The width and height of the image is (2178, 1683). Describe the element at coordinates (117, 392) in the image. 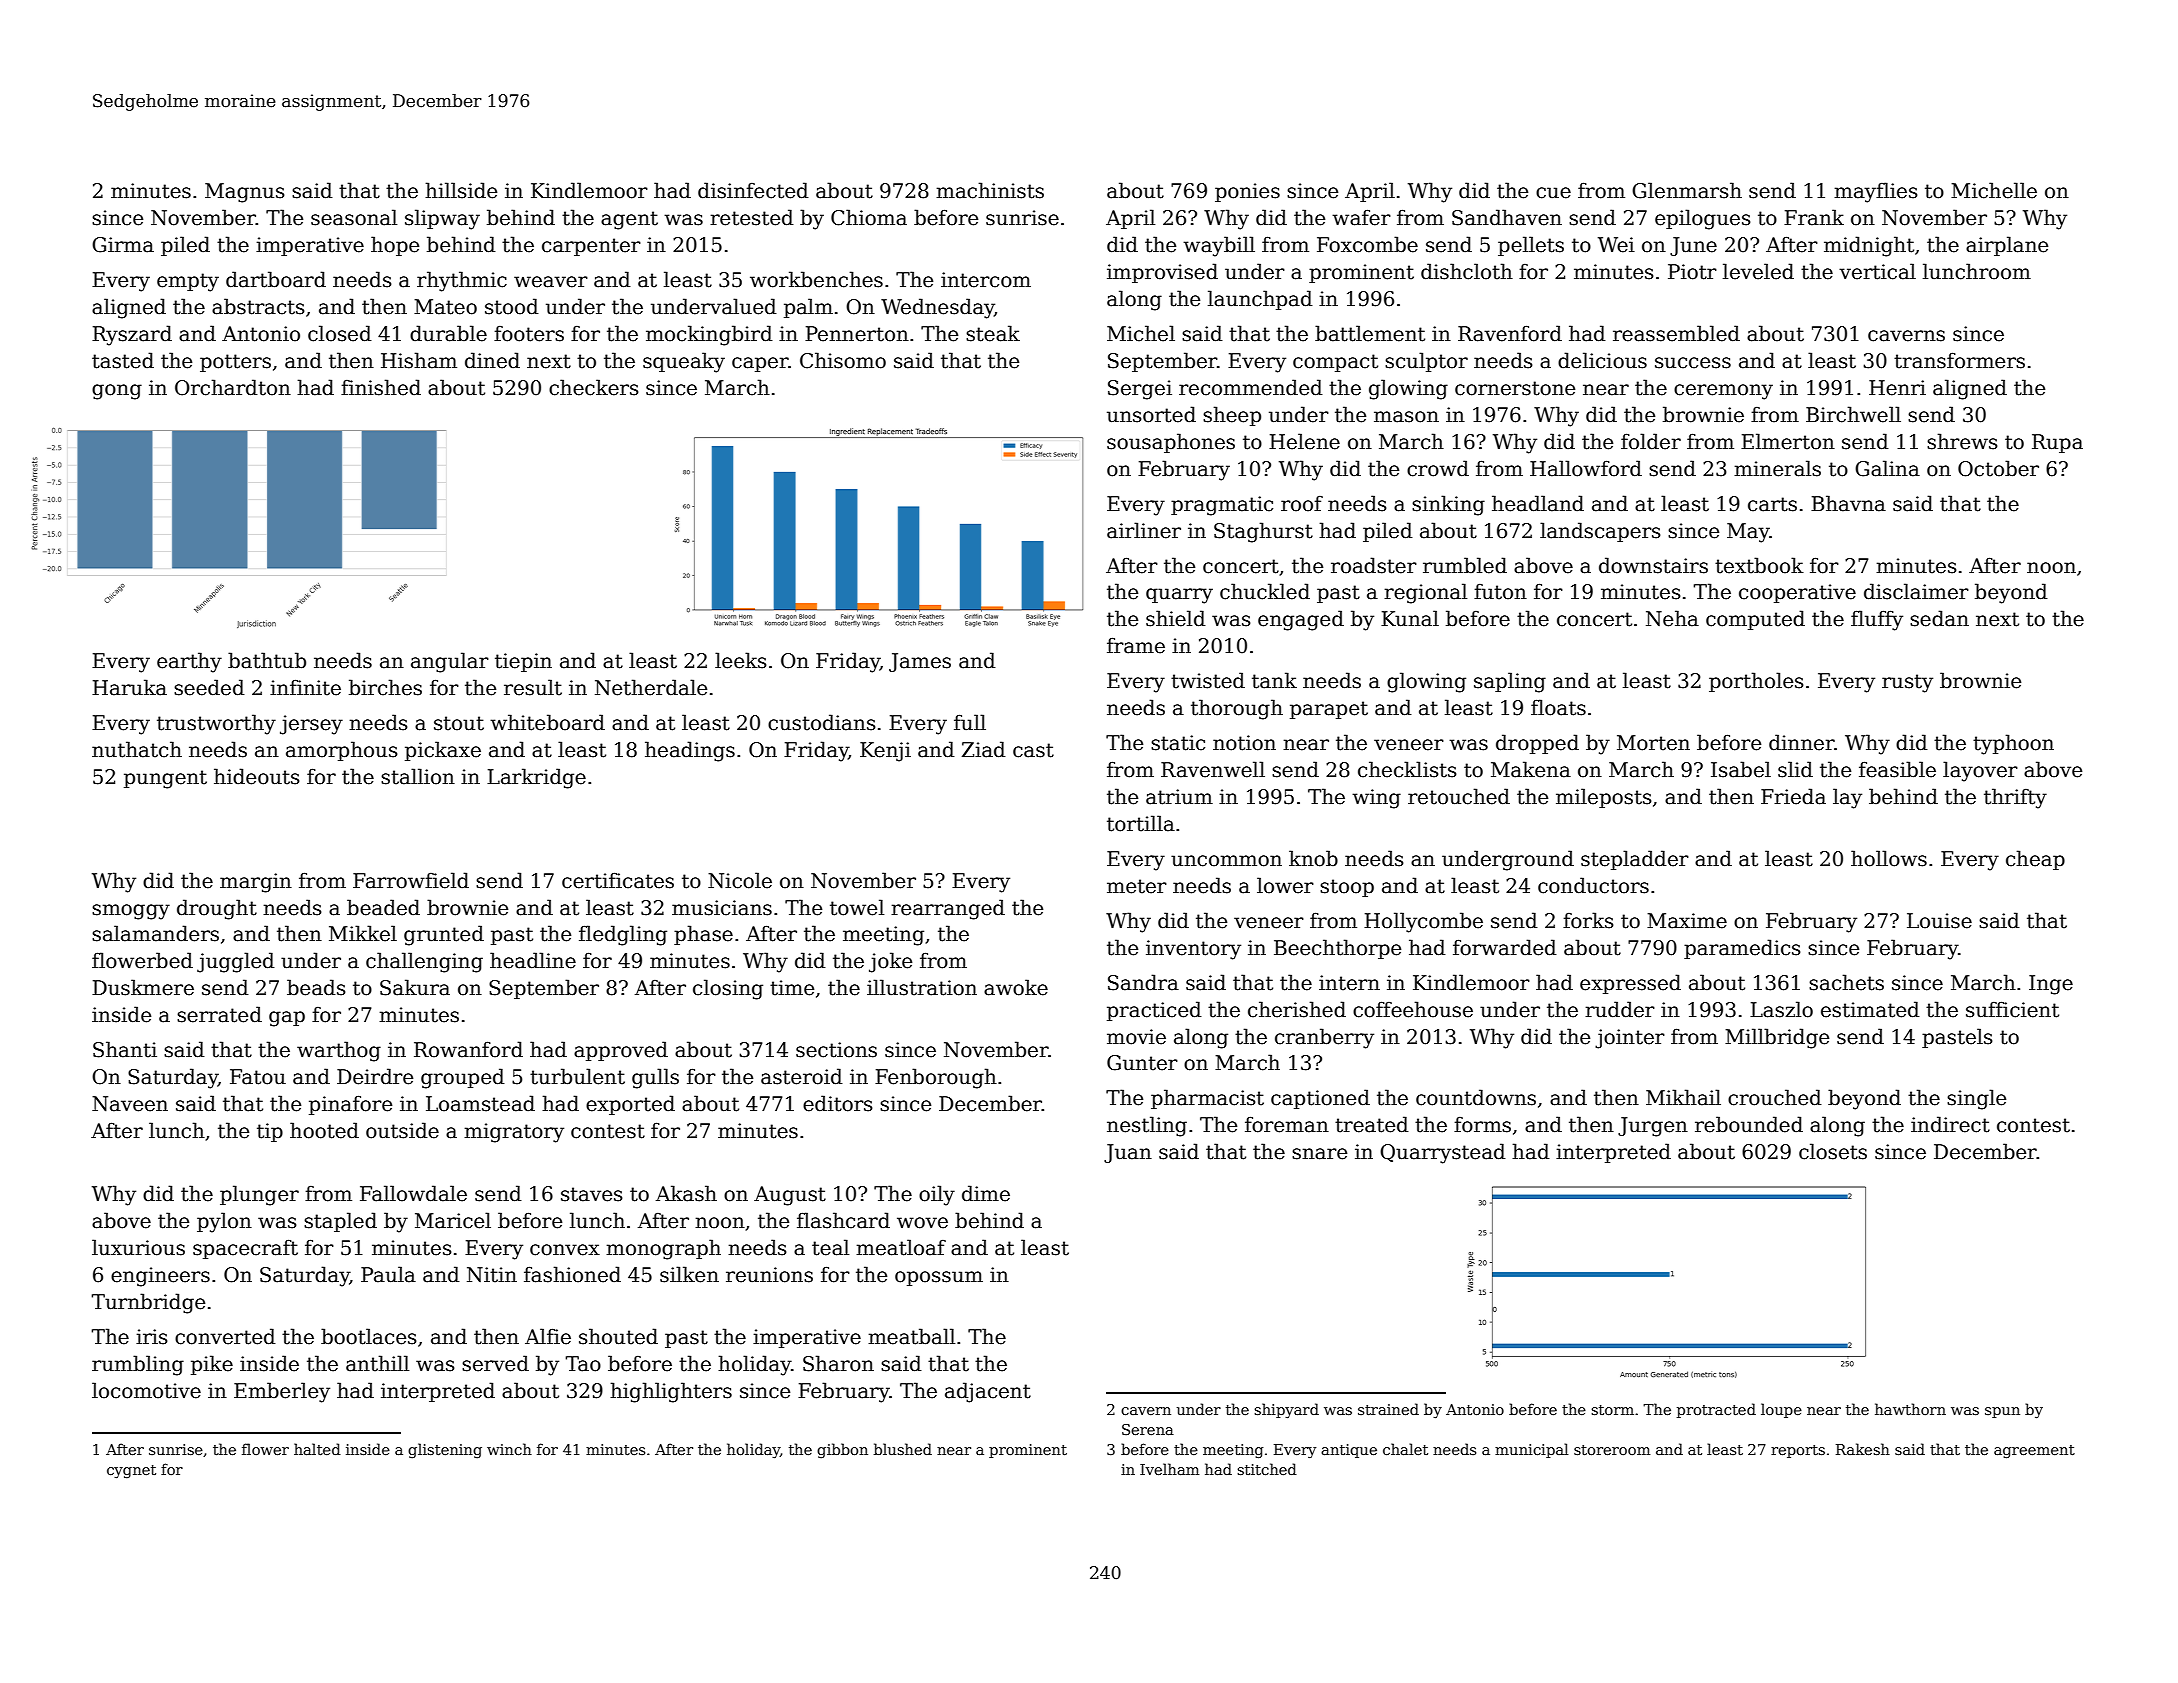

I see `gong` at that location.
